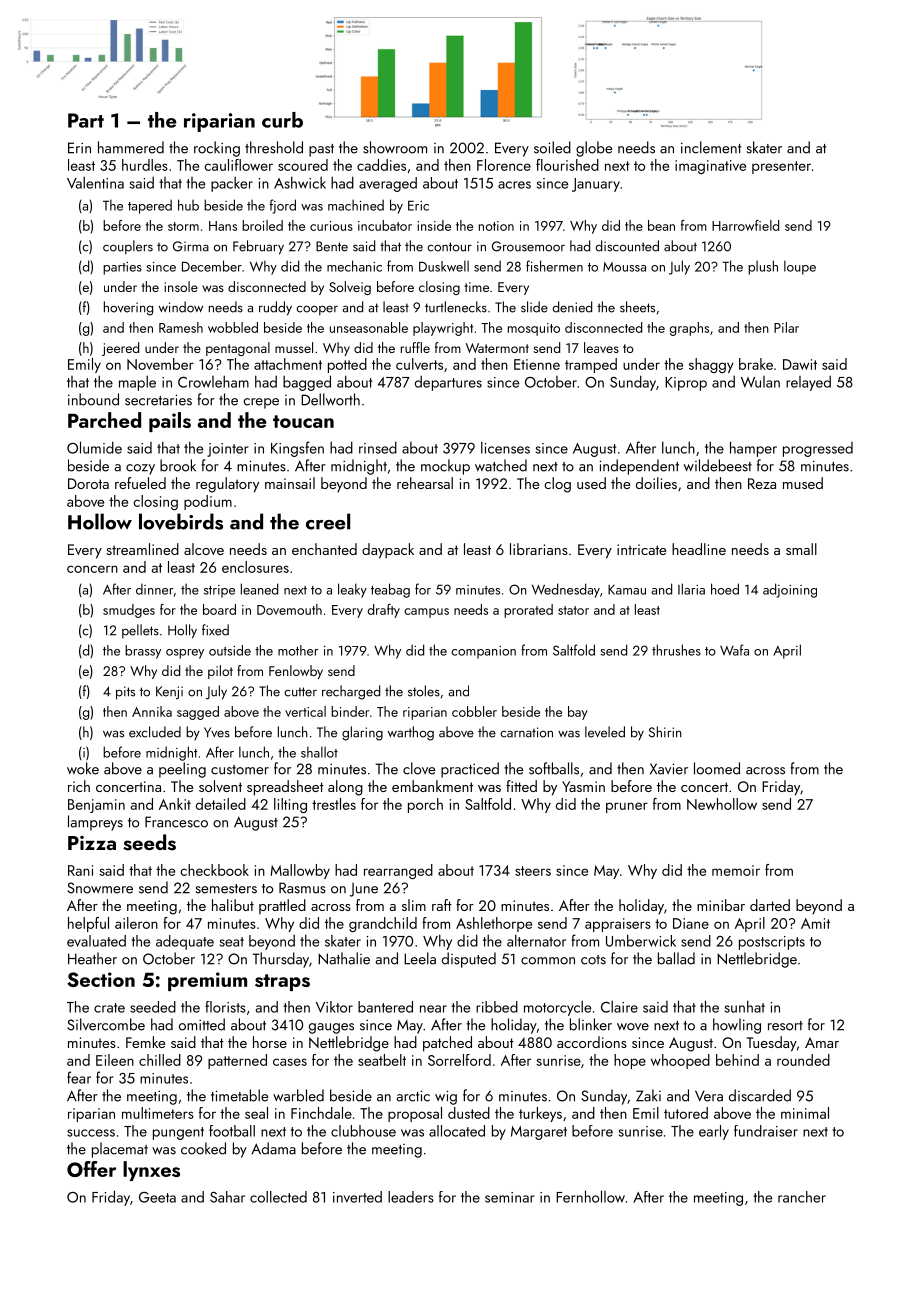 Image resolution: width=924 pixels, height=1308 pixels. I want to click on wildebeest, so click(718, 465).
